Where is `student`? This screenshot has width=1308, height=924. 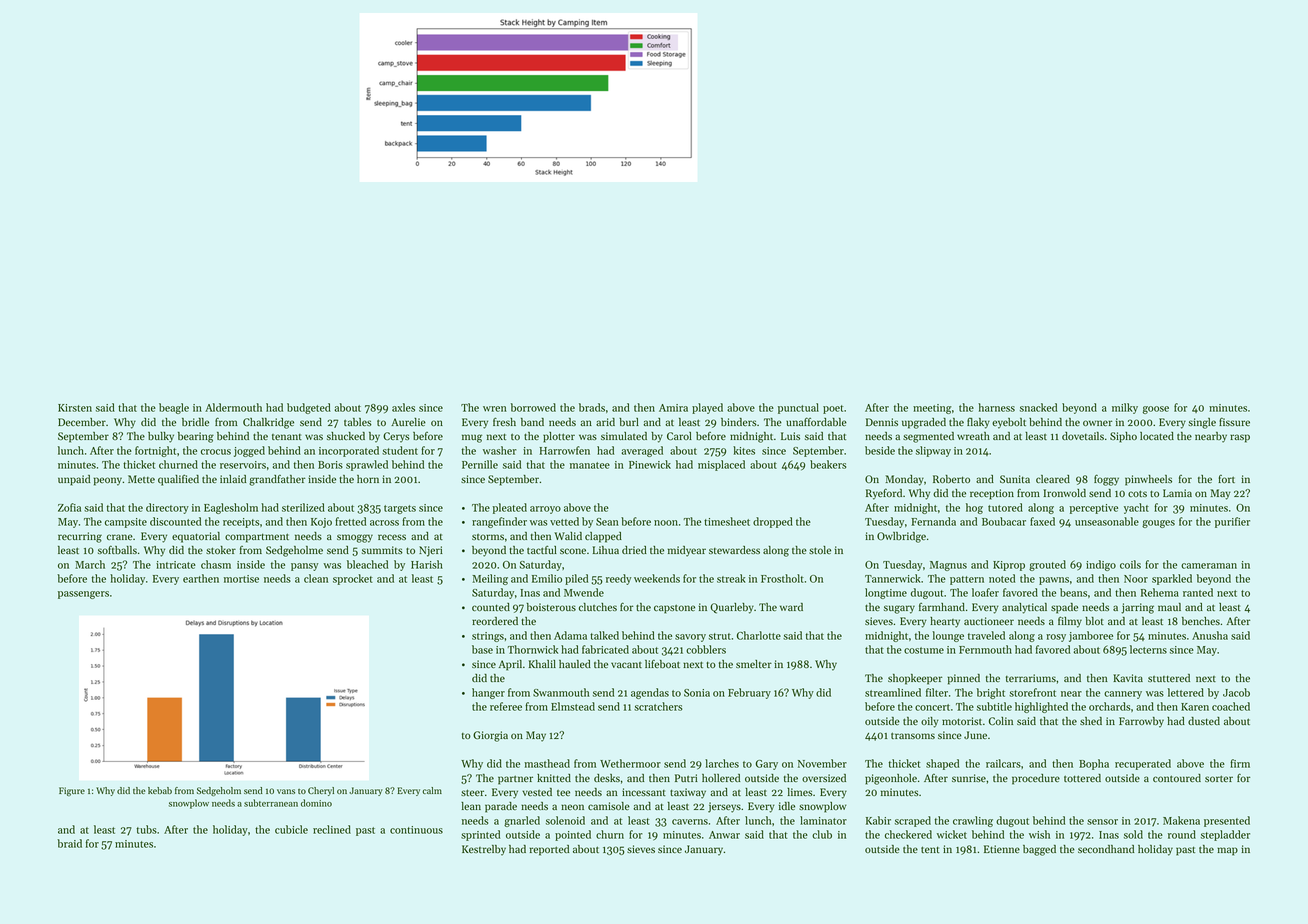 student is located at coordinates (400, 450).
